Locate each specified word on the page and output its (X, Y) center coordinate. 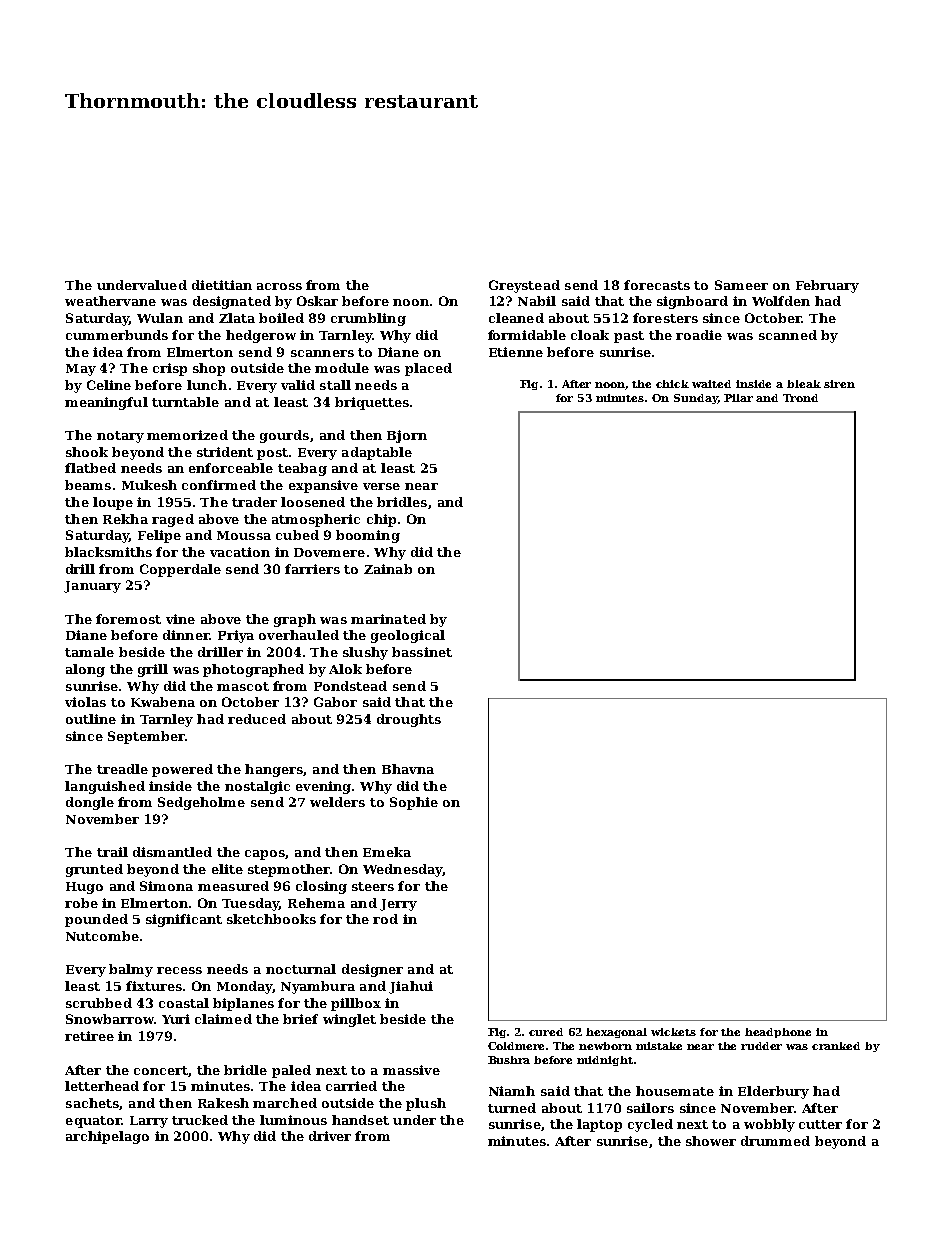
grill (153, 670)
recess (179, 970)
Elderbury (773, 1092)
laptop (599, 1125)
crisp (170, 369)
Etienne (516, 352)
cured (546, 1032)
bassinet (422, 652)
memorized (187, 435)
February (827, 286)
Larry (149, 1122)
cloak (590, 335)
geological (408, 636)
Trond (800, 398)
